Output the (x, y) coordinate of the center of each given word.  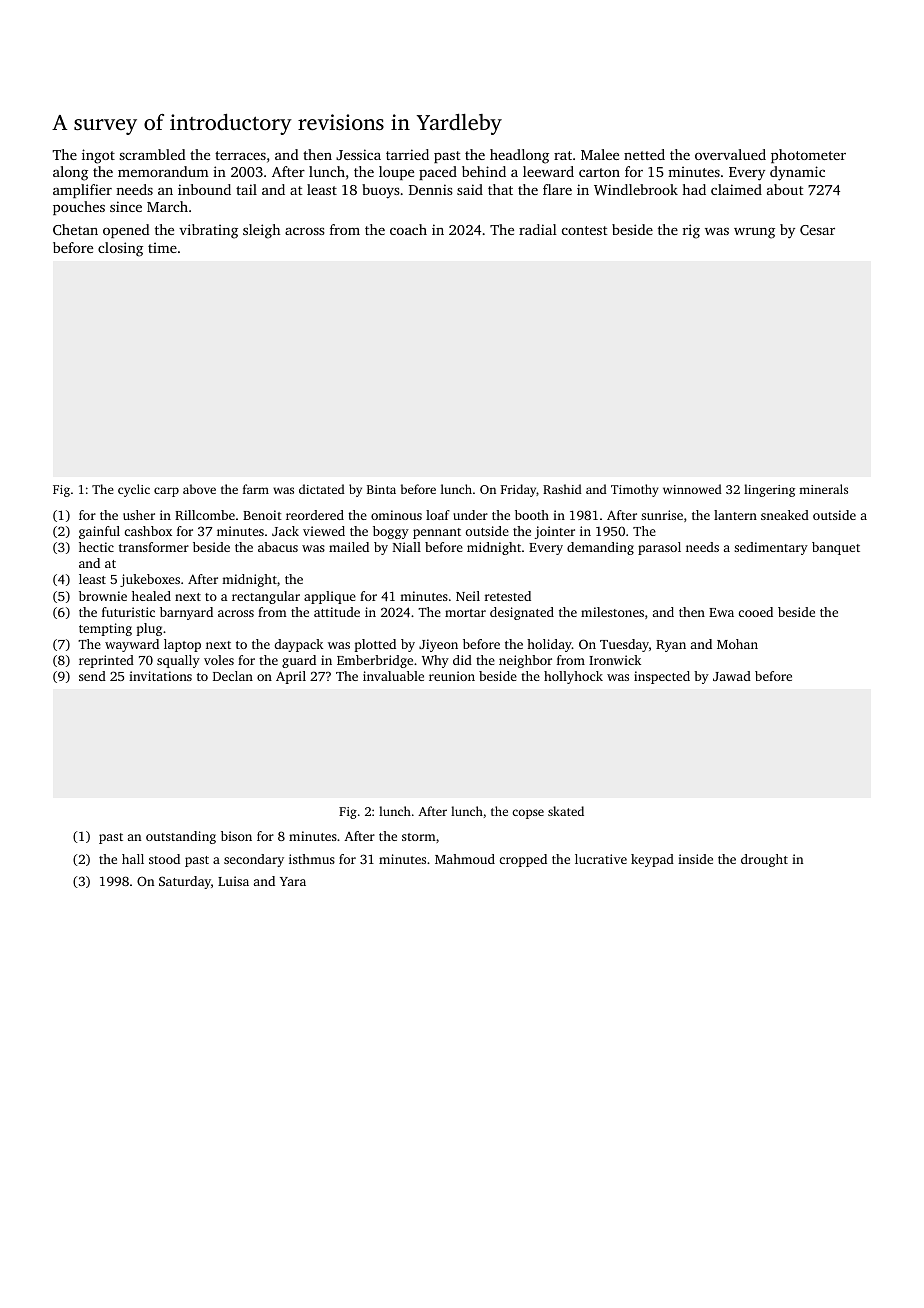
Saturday (185, 882)
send (92, 676)
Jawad (732, 676)
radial (538, 229)
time (162, 247)
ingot (98, 156)
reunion (452, 676)
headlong (519, 156)
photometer (808, 156)
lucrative (601, 859)
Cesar (817, 230)
